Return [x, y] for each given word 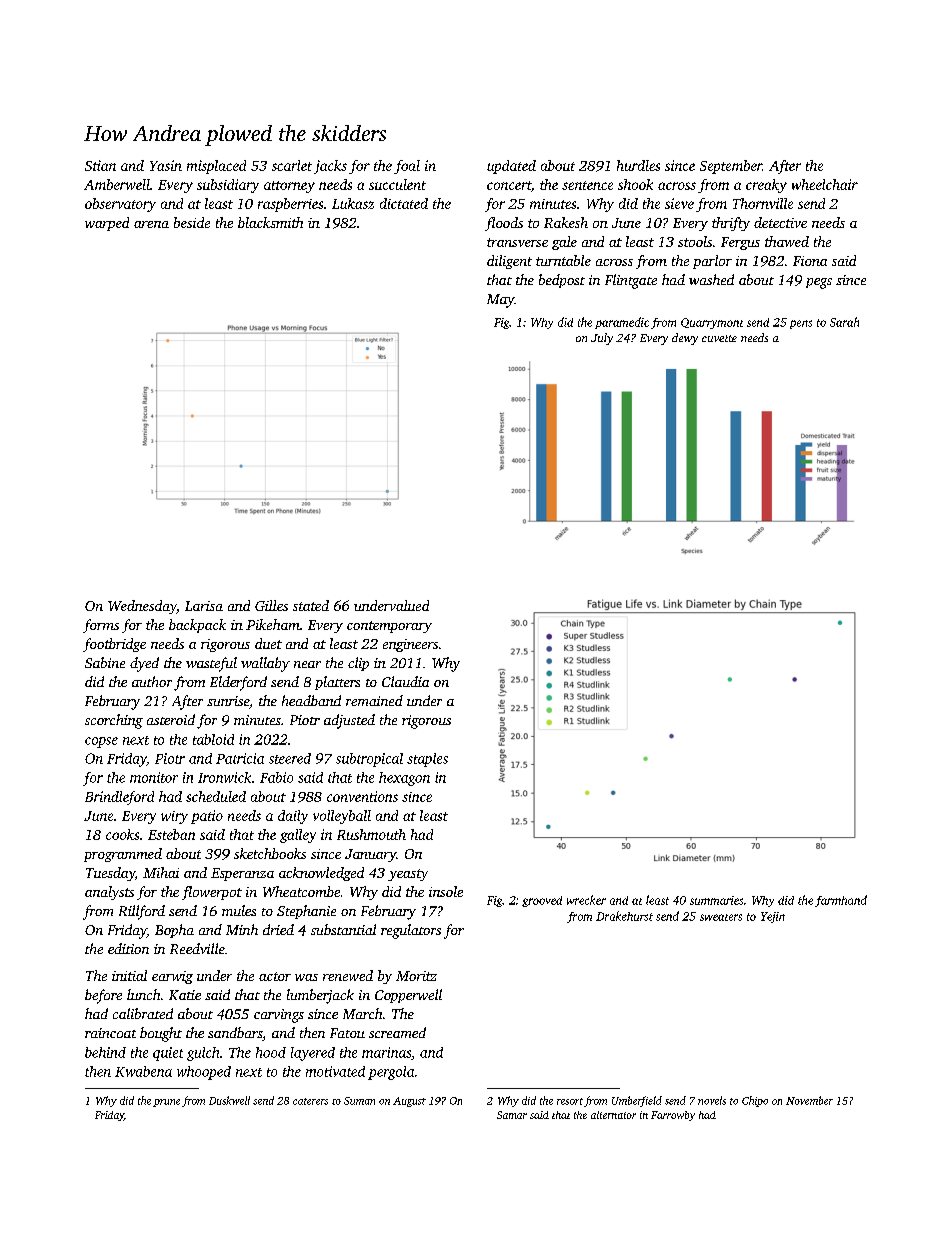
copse [101, 742]
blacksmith [270, 222]
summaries [716, 900]
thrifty [731, 224]
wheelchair [825, 184]
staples [427, 760]
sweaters [721, 917]
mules [239, 910]
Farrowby [673, 1116]
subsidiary [228, 186]
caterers [310, 1101]
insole [446, 891]
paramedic [622, 323]
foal [407, 167]
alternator [613, 1115]
